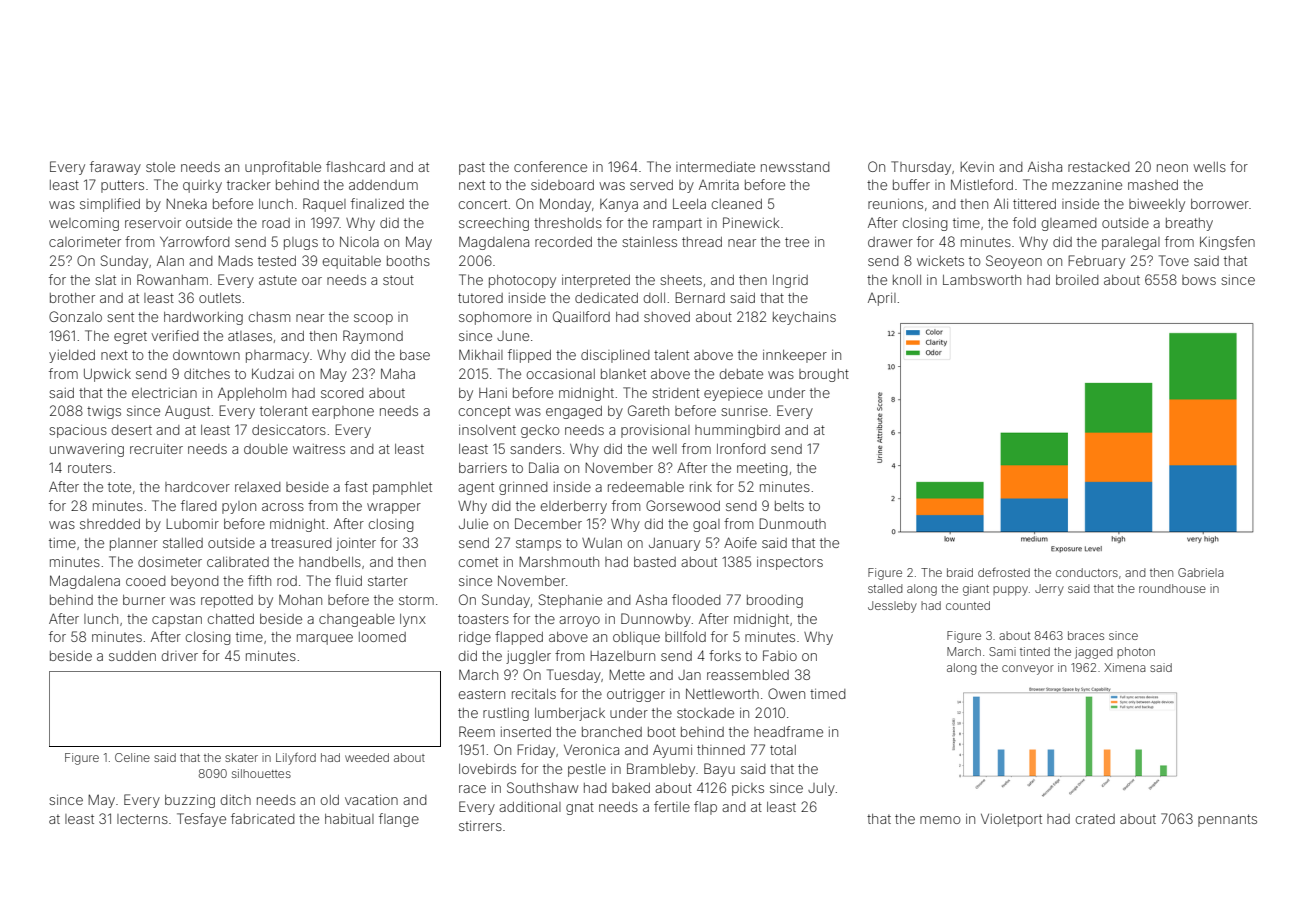 This screenshot has height=924, width=1308. What do you see at coordinates (1125, 667) in the screenshot?
I see `Ximena` at bounding box center [1125, 667].
